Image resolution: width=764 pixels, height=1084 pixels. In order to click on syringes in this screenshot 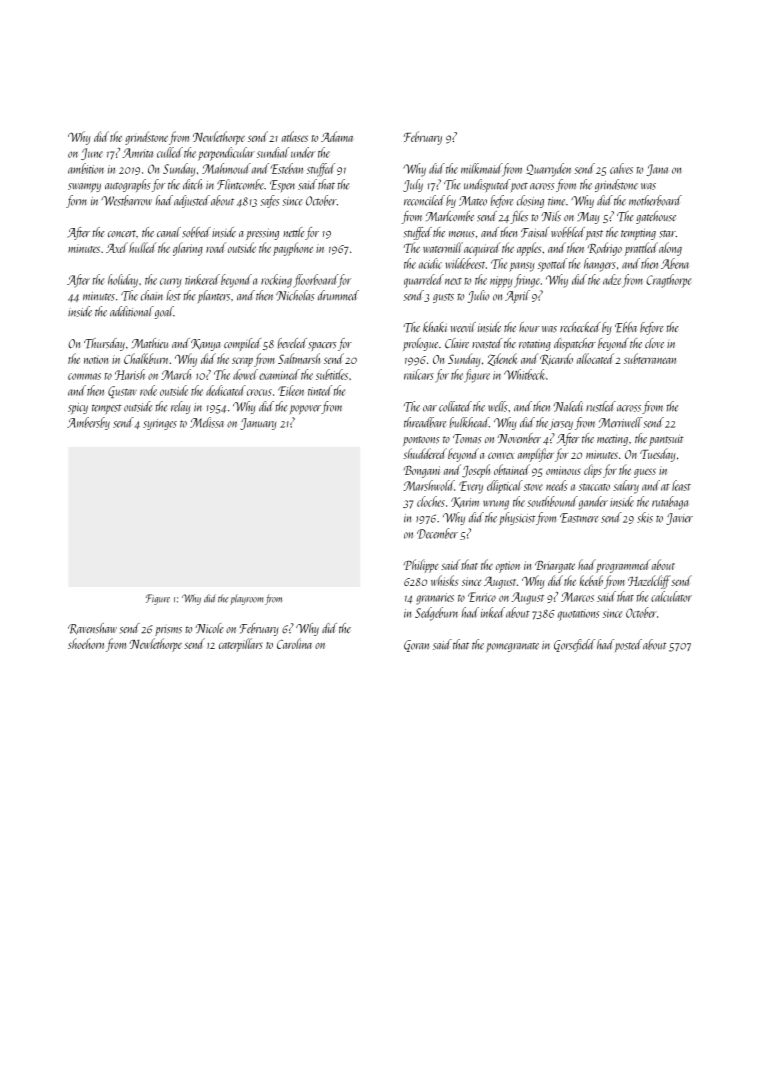, I will do `click(160, 424)`.
